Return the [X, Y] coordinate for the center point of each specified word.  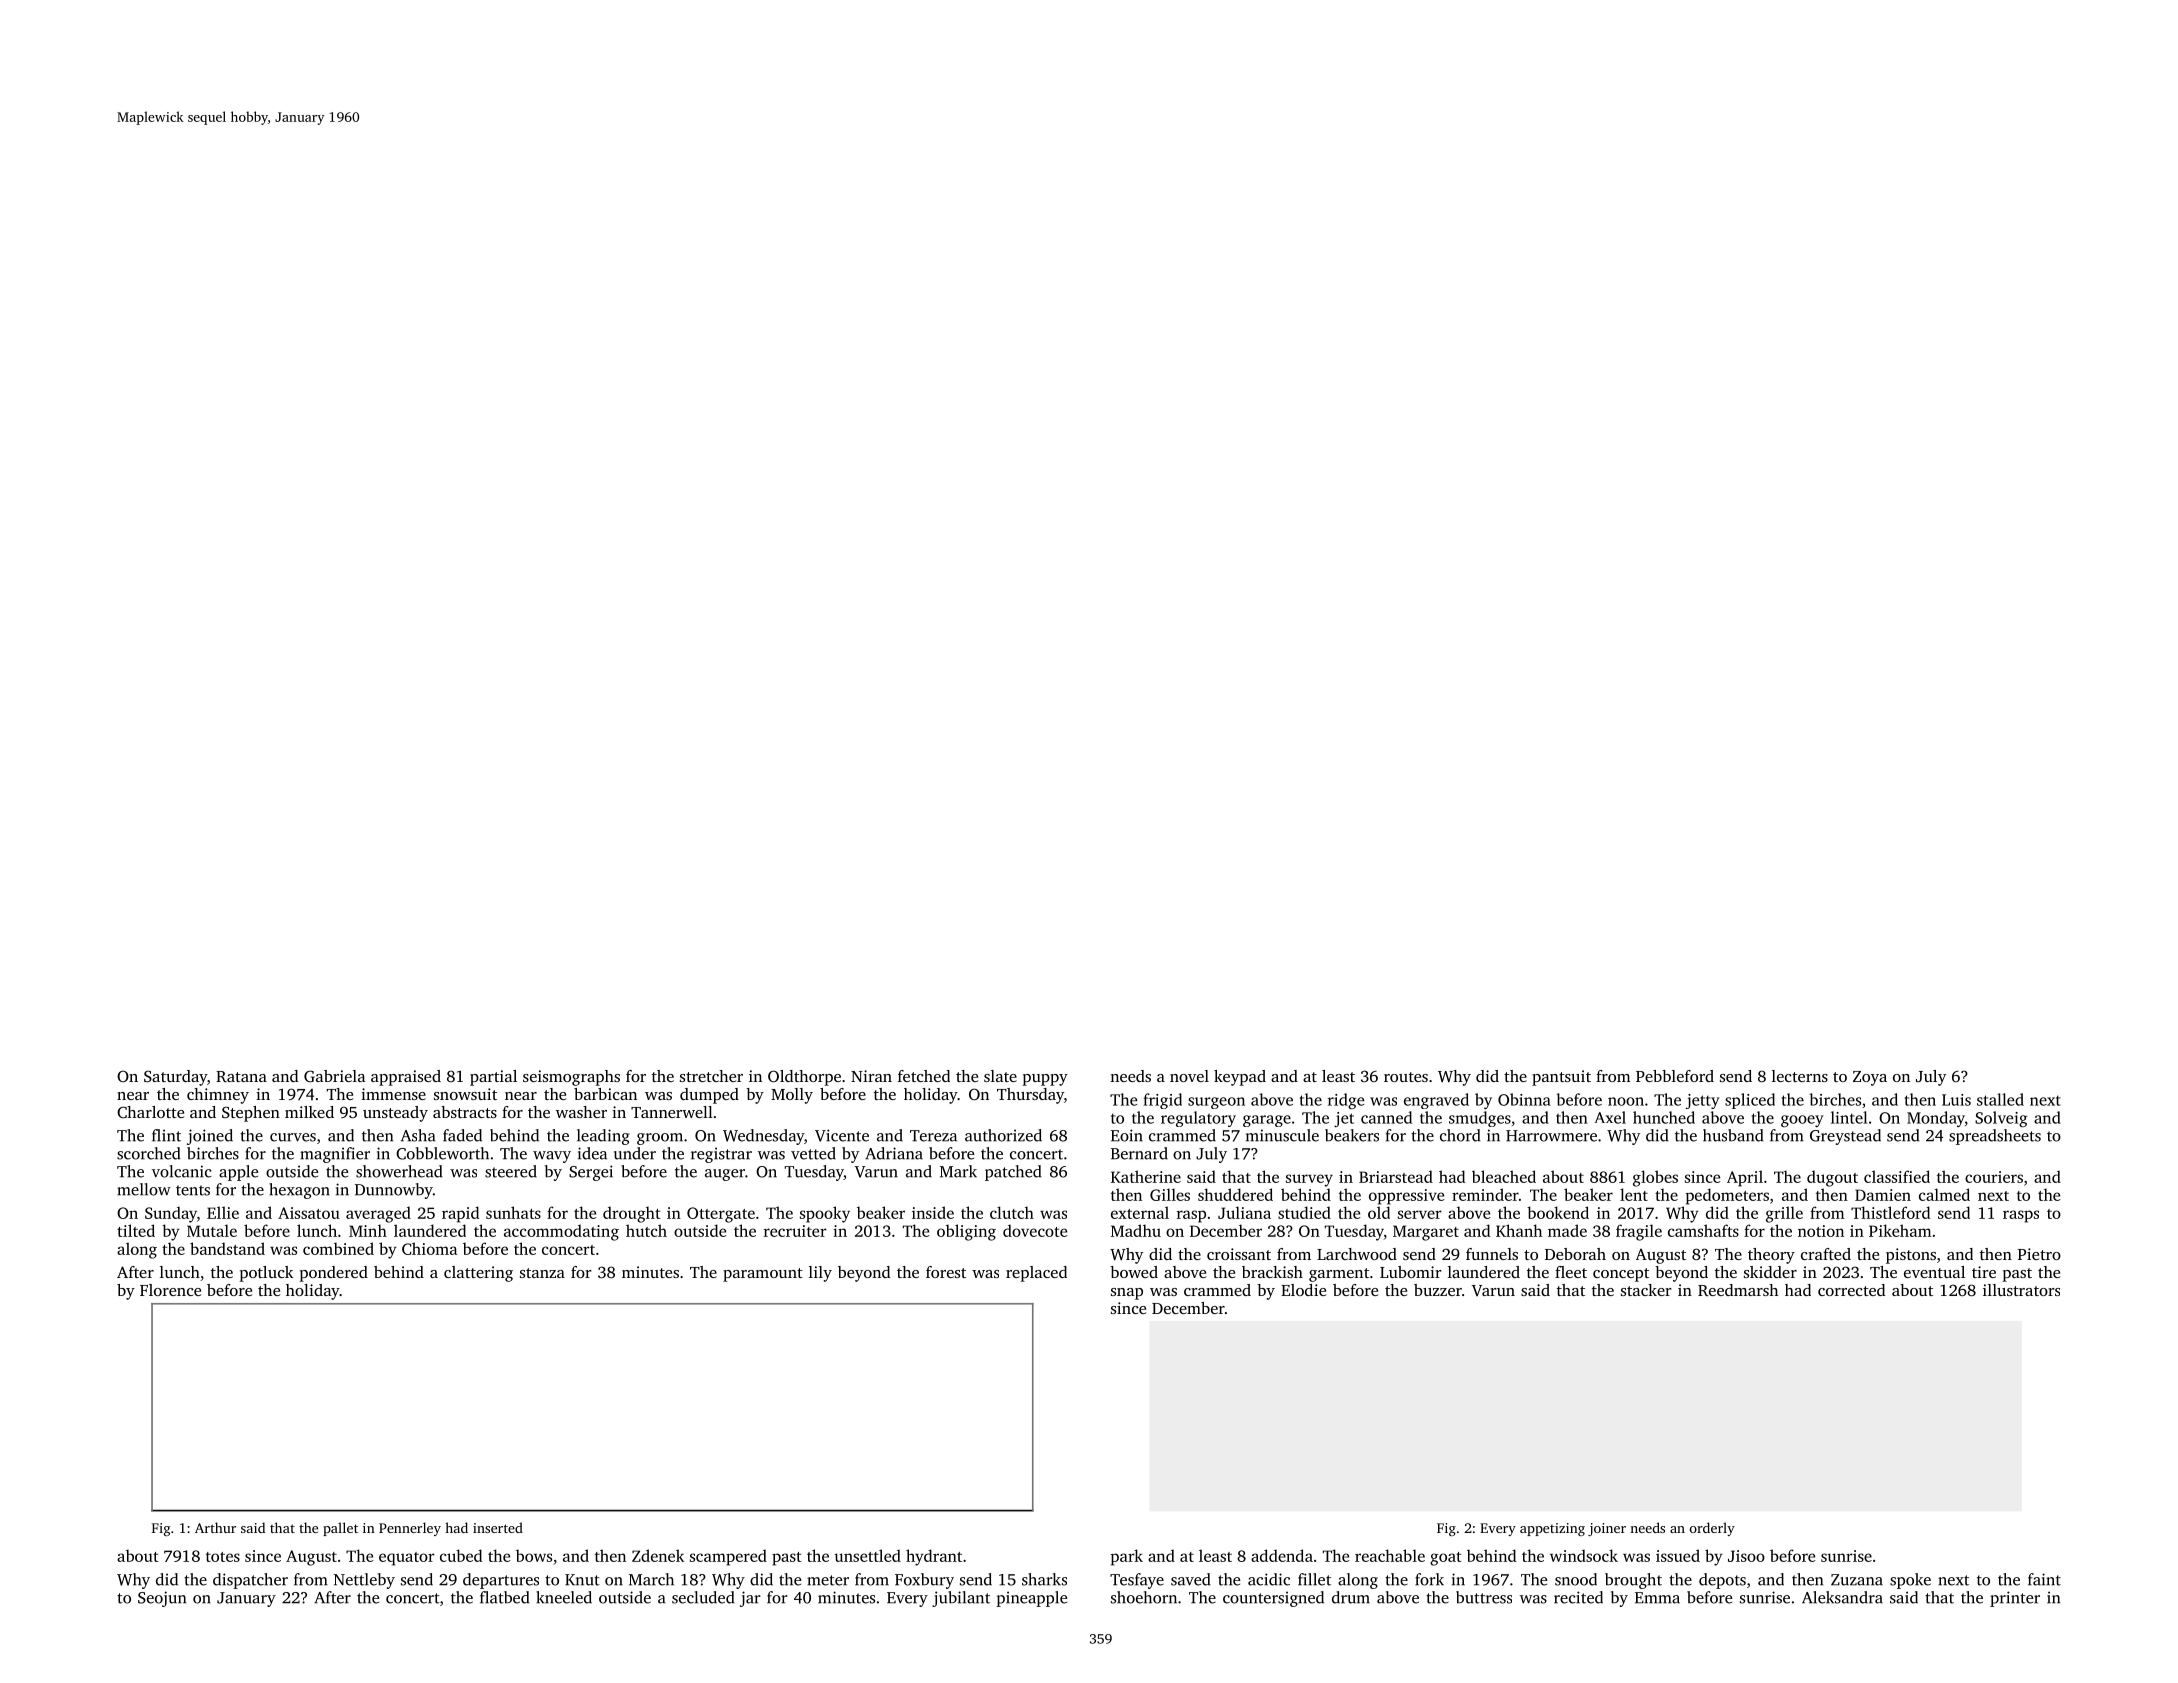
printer [2015, 1599]
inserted [498, 1527]
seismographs [571, 1078]
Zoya [1870, 1078]
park [1127, 1557]
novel [1189, 1076]
